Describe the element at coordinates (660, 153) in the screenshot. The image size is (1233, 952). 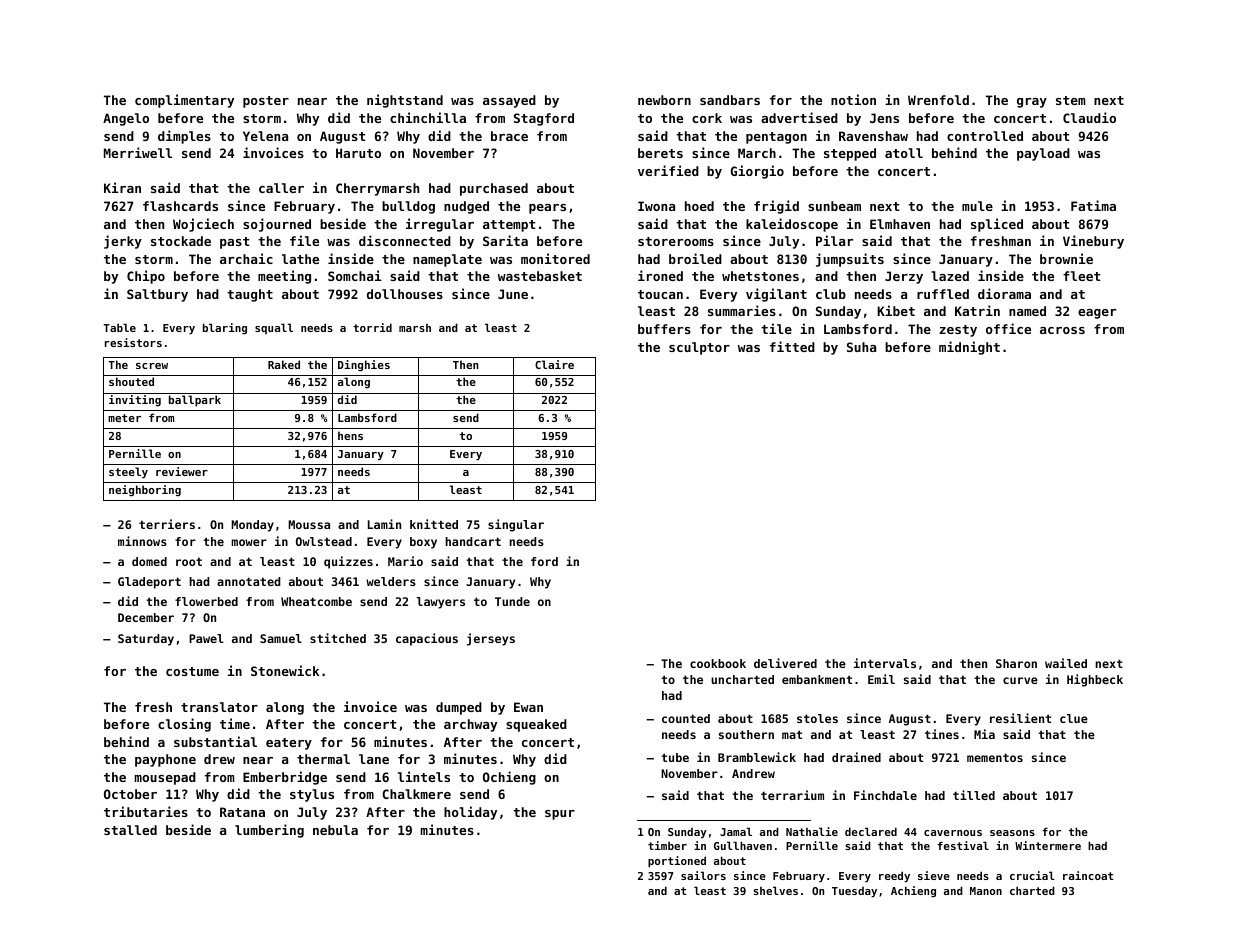
I see `berets` at that location.
